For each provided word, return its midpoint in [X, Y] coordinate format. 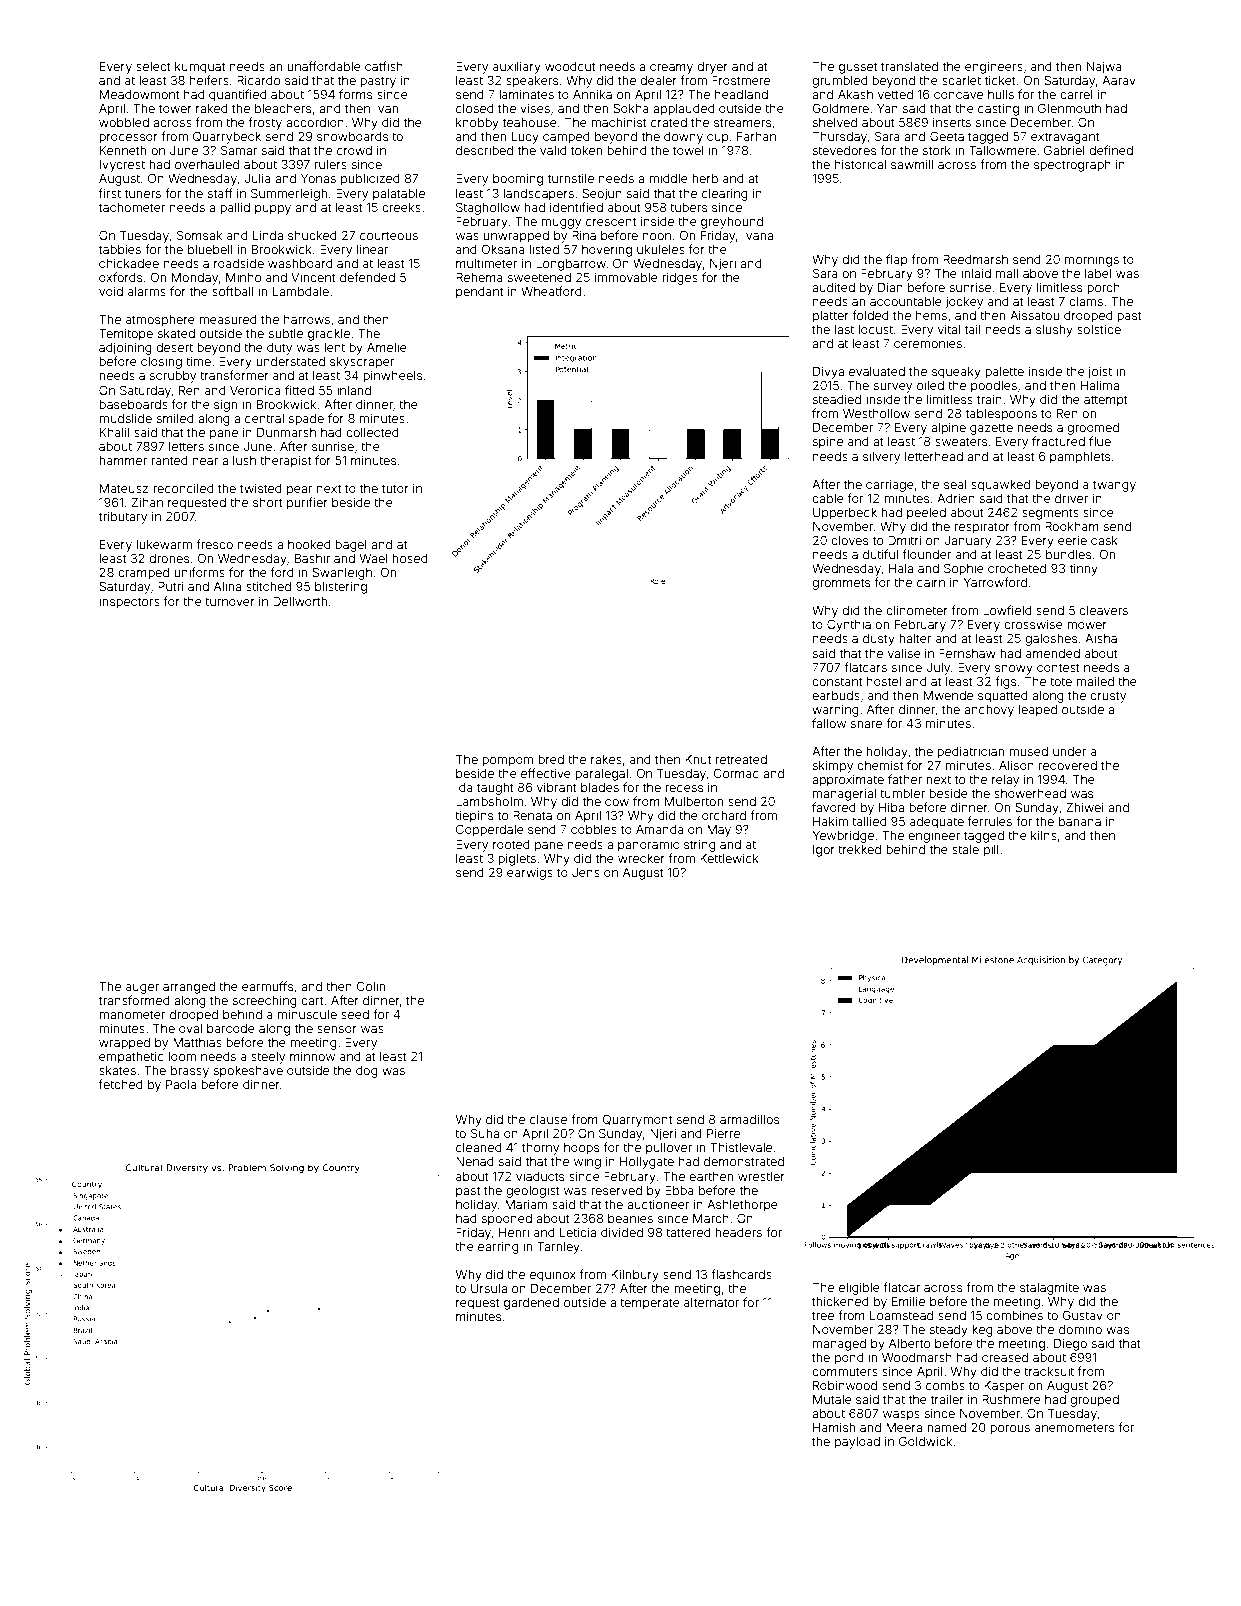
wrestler [761, 1176]
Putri [170, 586]
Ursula [489, 1288]
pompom [507, 762]
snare [866, 724]
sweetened [539, 277]
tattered [688, 1232]
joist [1100, 373]
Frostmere [741, 80]
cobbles [594, 829]
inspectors [129, 603]
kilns [1044, 835]
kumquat [200, 68]
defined [1111, 150]
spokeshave [248, 1072]
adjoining [125, 349]
